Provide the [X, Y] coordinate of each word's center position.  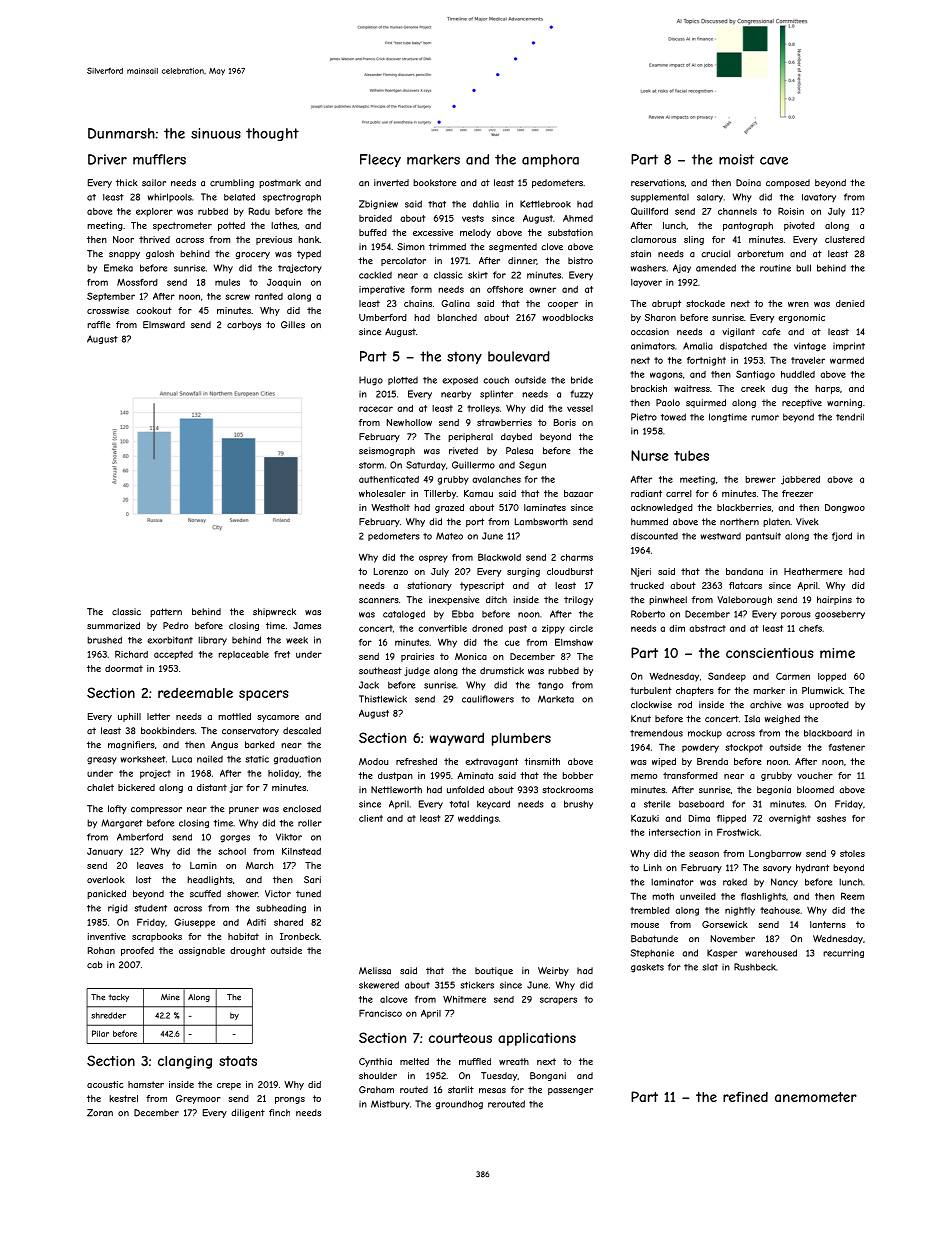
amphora [550, 160]
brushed [104, 640]
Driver [107, 159]
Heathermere [813, 571]
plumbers [521, 739]
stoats [238, 1061]
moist [736, 159]
